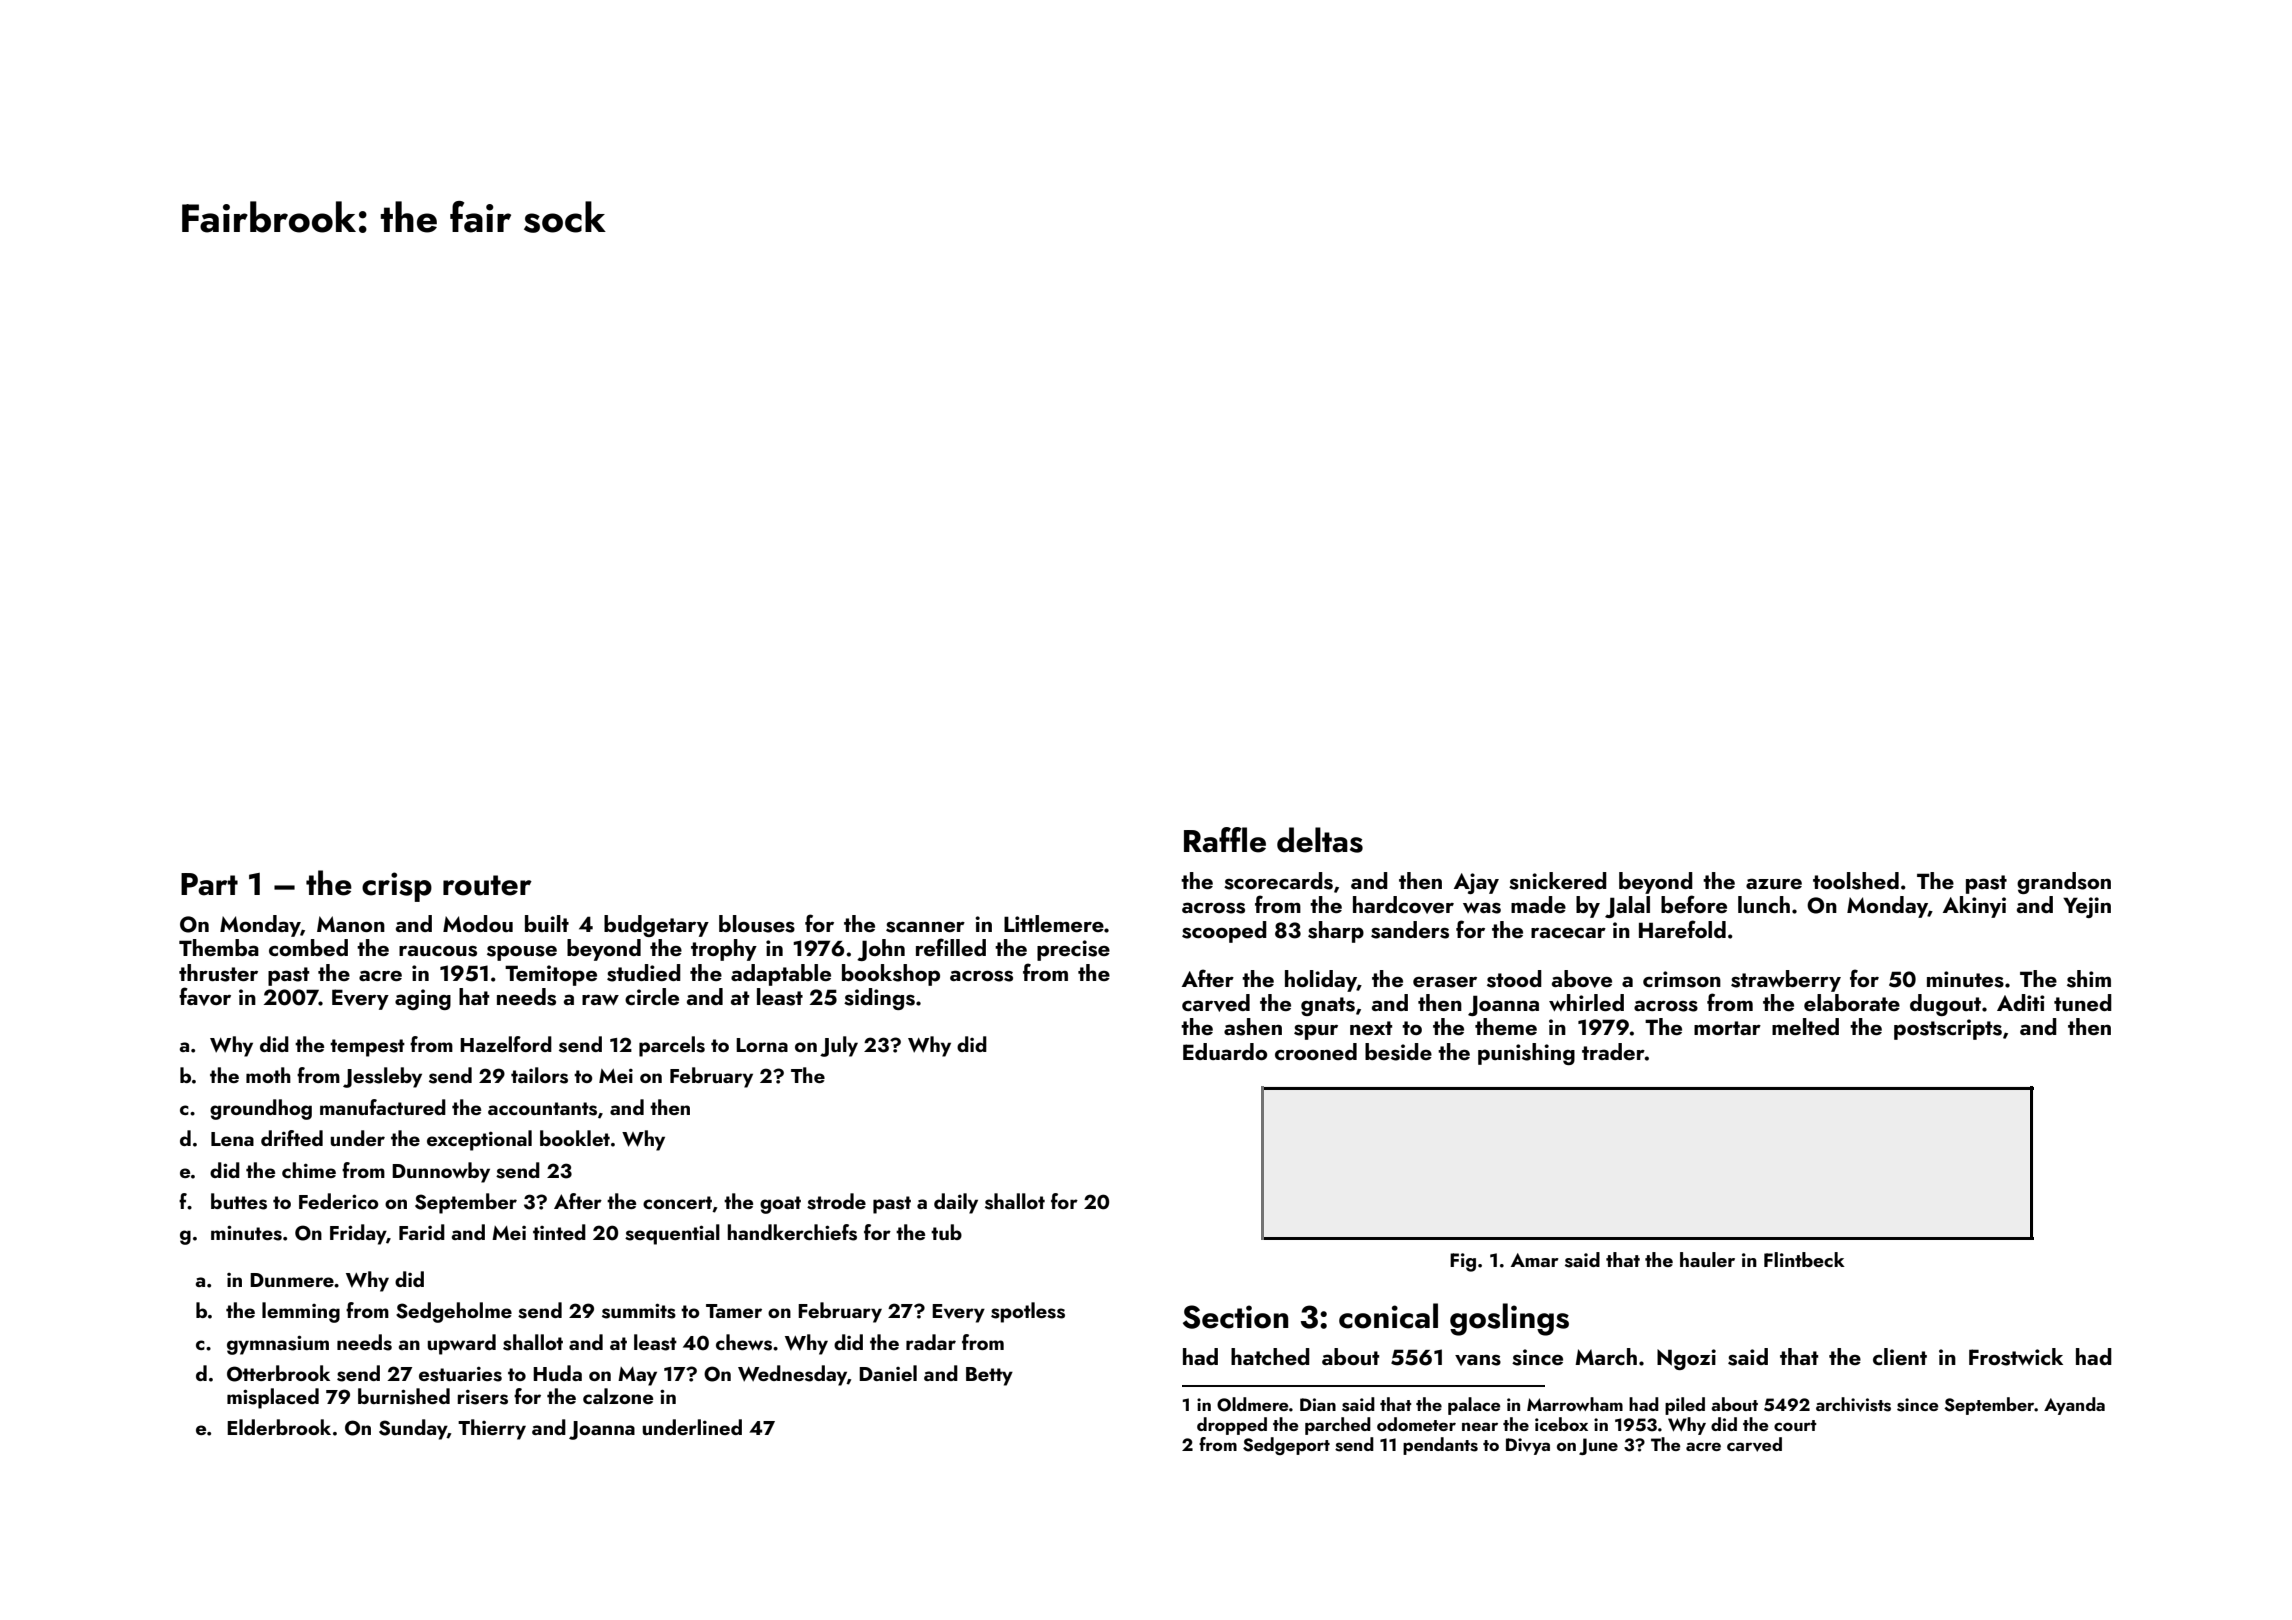 Image resolution: width=2292 pixels, height=1620 pixels. What do you see at coordinates (1613, 1051) in the image?
I see `trader` at bounding box center [1613, 1051].
